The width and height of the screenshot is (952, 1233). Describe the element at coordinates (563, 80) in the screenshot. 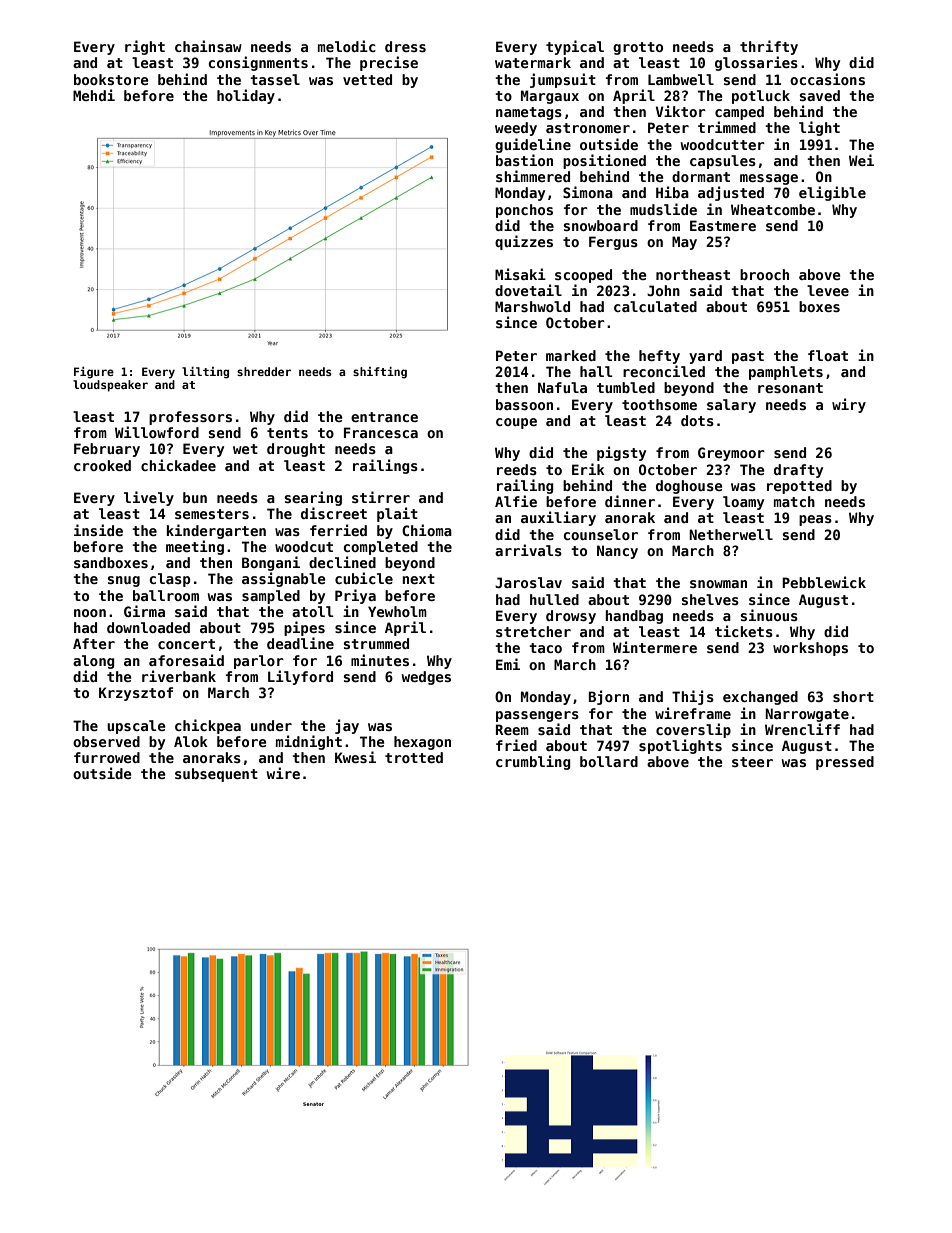

I see `jumpsuit` at that location.
